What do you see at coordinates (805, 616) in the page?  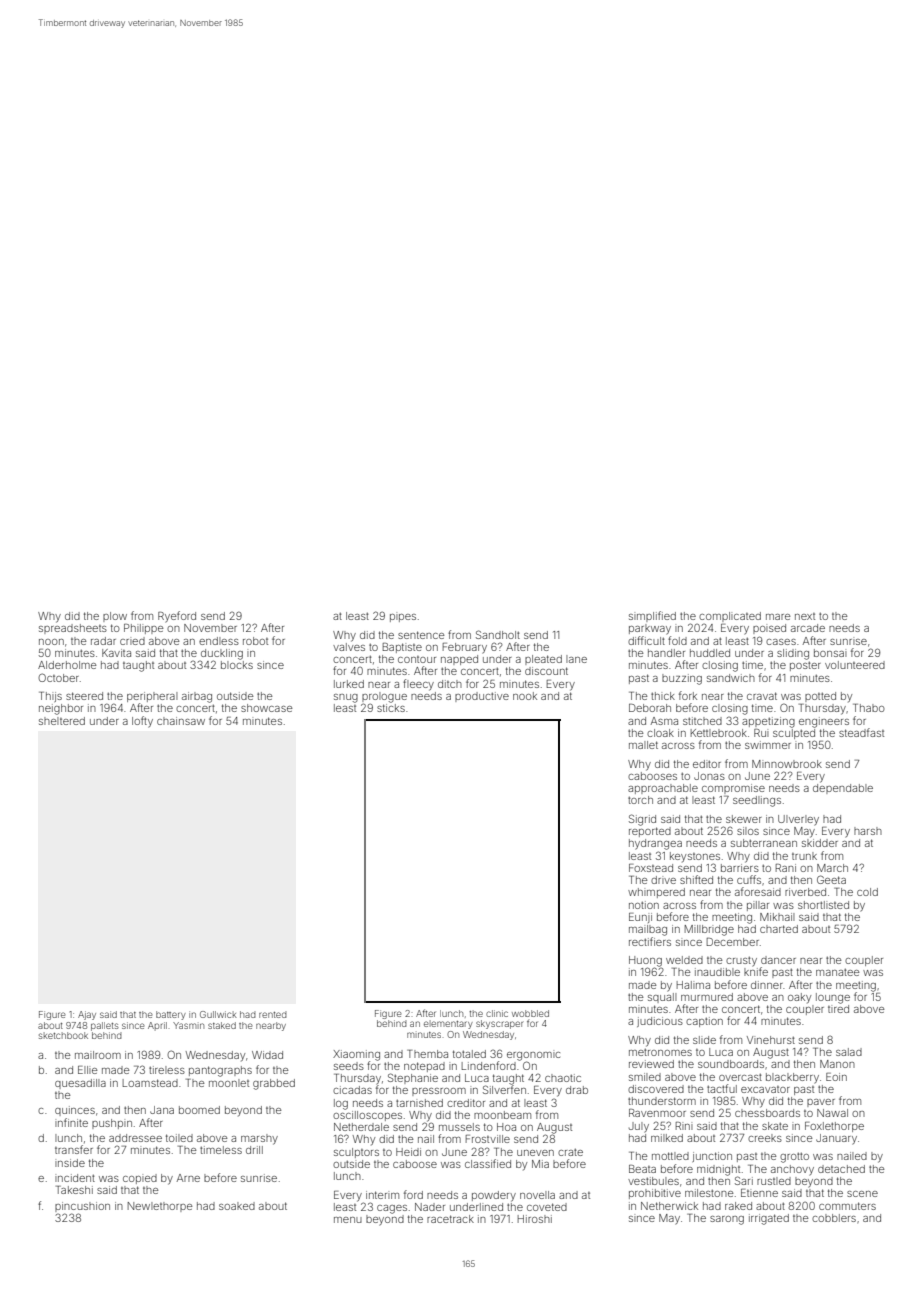 I see `next` at bounding box center [805, 616].
